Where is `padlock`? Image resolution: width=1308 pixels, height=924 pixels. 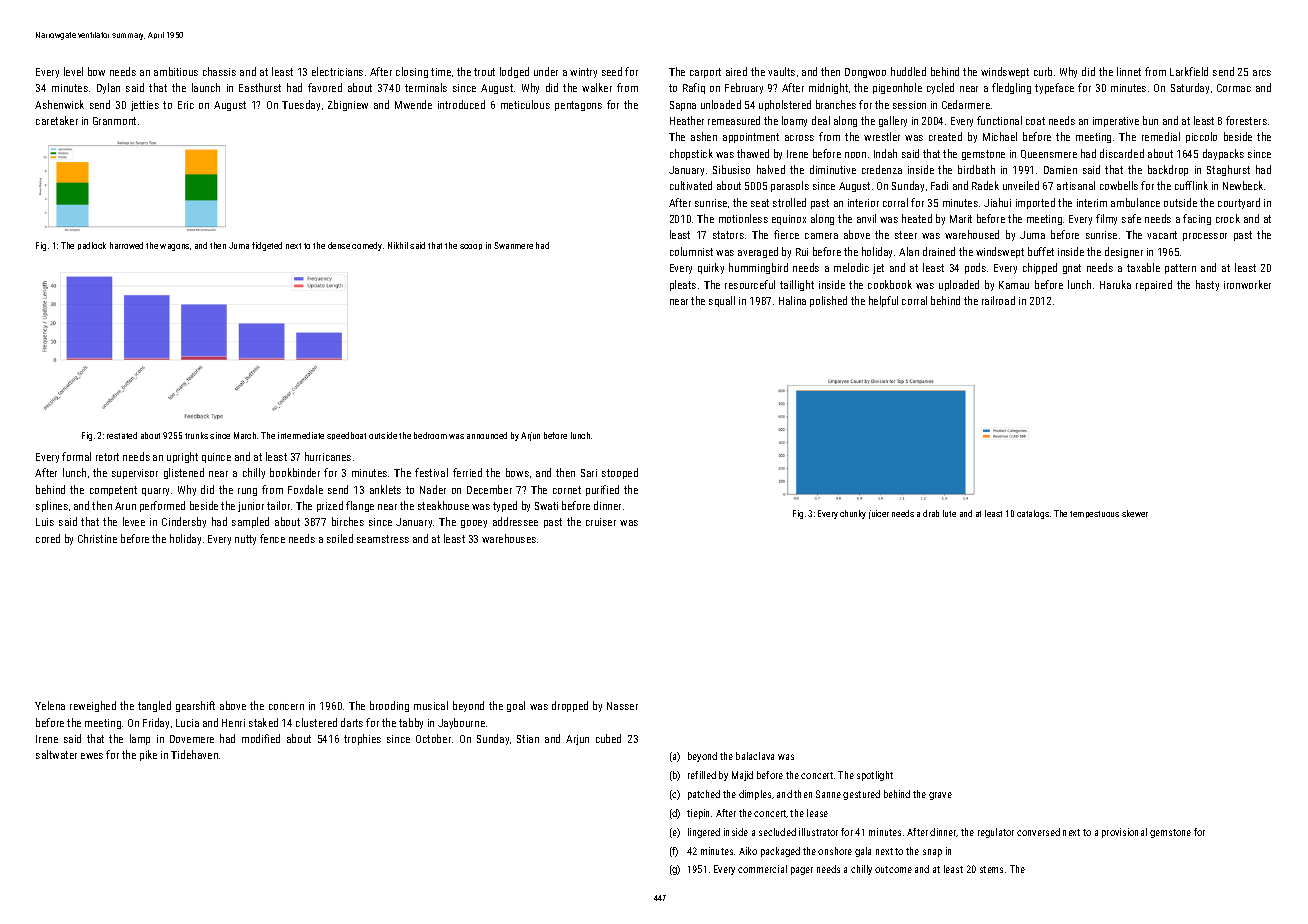
padlock is located at coordinates (92, 246).
